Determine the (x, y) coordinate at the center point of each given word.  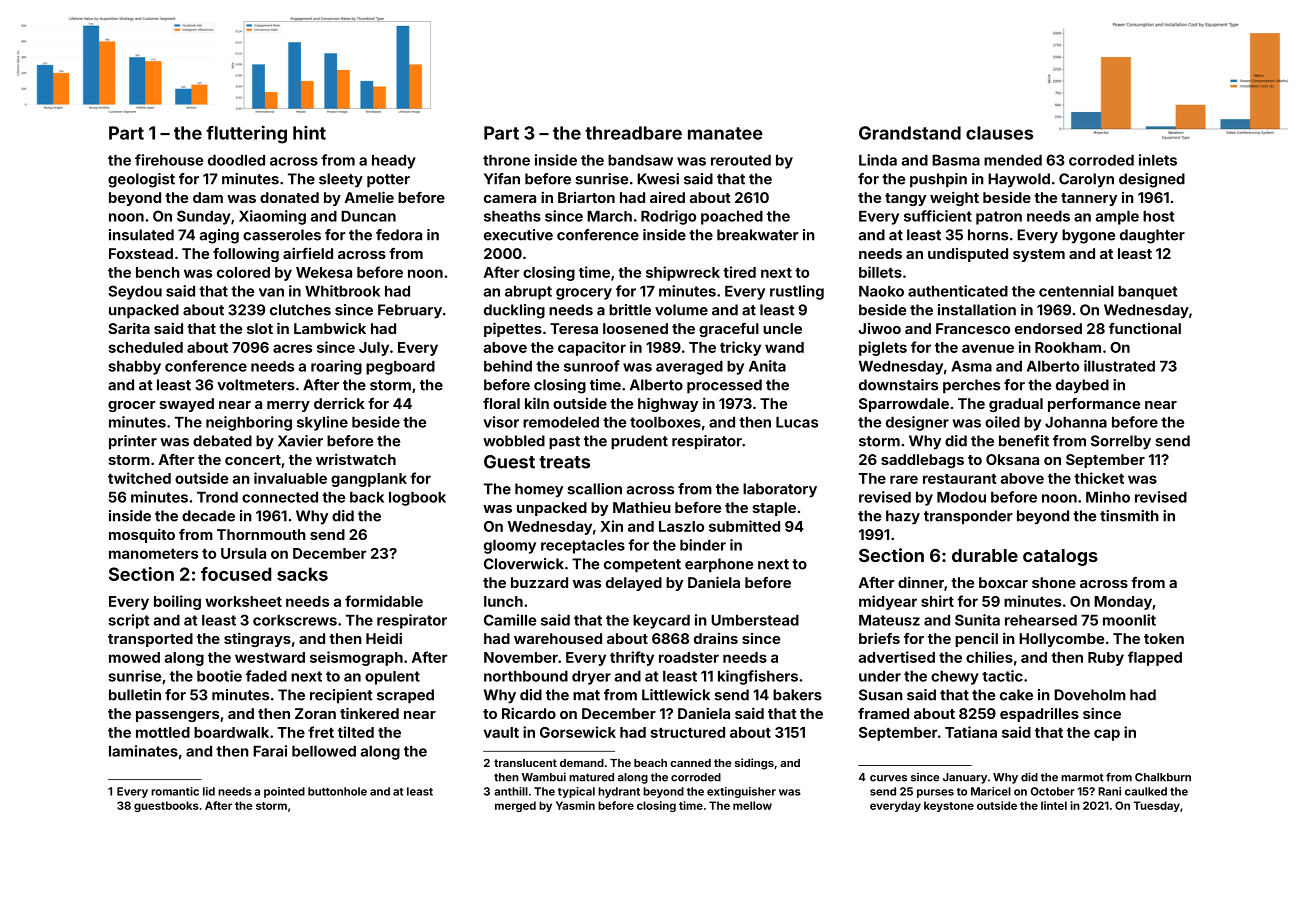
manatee (725, 133)
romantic (175, 791)
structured (688, 732)
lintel (1054, 805)
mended (1013, 160)
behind (508, 366)
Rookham (1068, 347)
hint (309, 133)
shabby (134, 368)
